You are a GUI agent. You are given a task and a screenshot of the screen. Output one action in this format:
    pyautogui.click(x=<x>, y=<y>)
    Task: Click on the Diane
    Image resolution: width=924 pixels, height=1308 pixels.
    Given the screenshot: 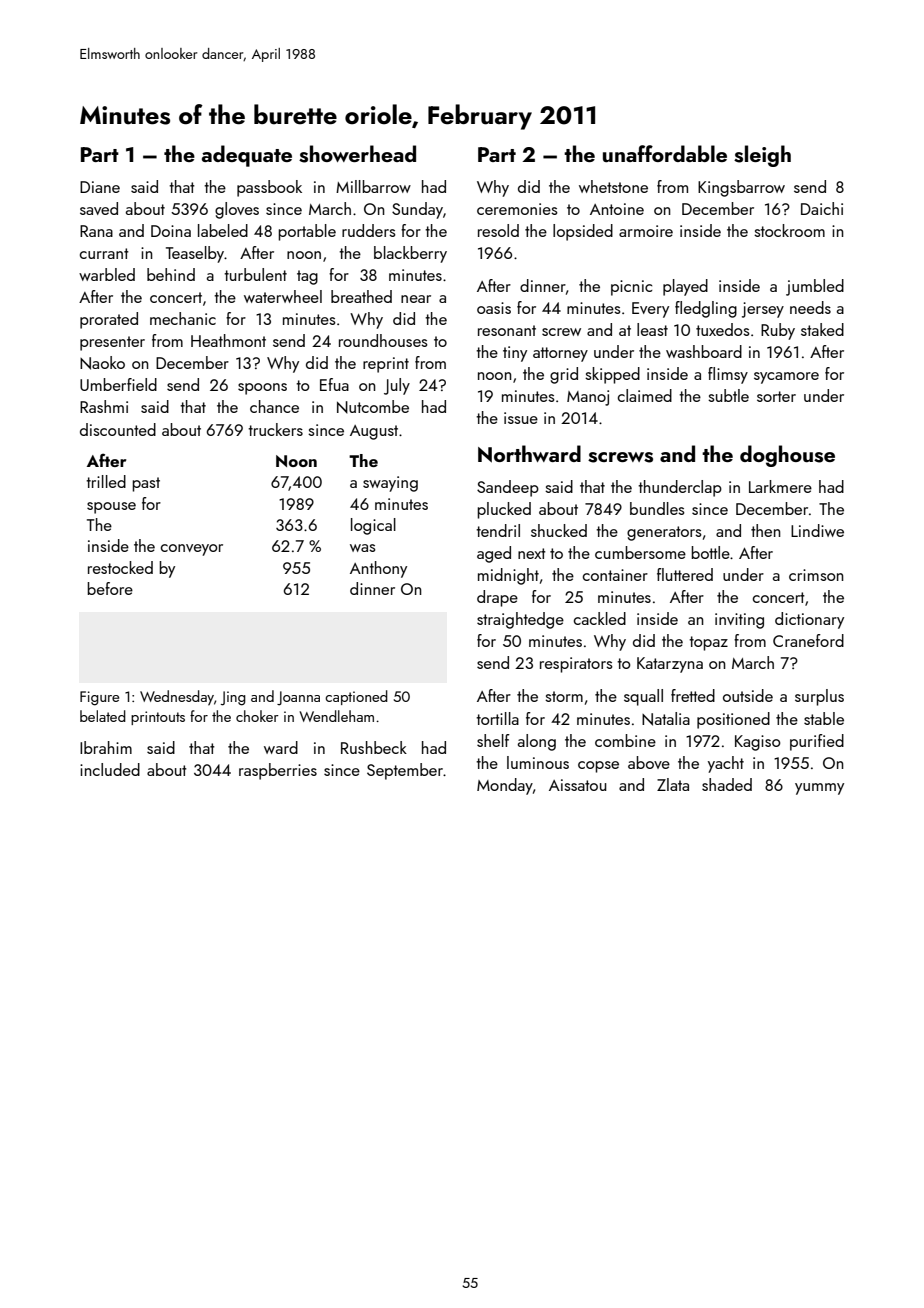 What is the action you would take?
    pyautogui.click(x=100, y=187)
